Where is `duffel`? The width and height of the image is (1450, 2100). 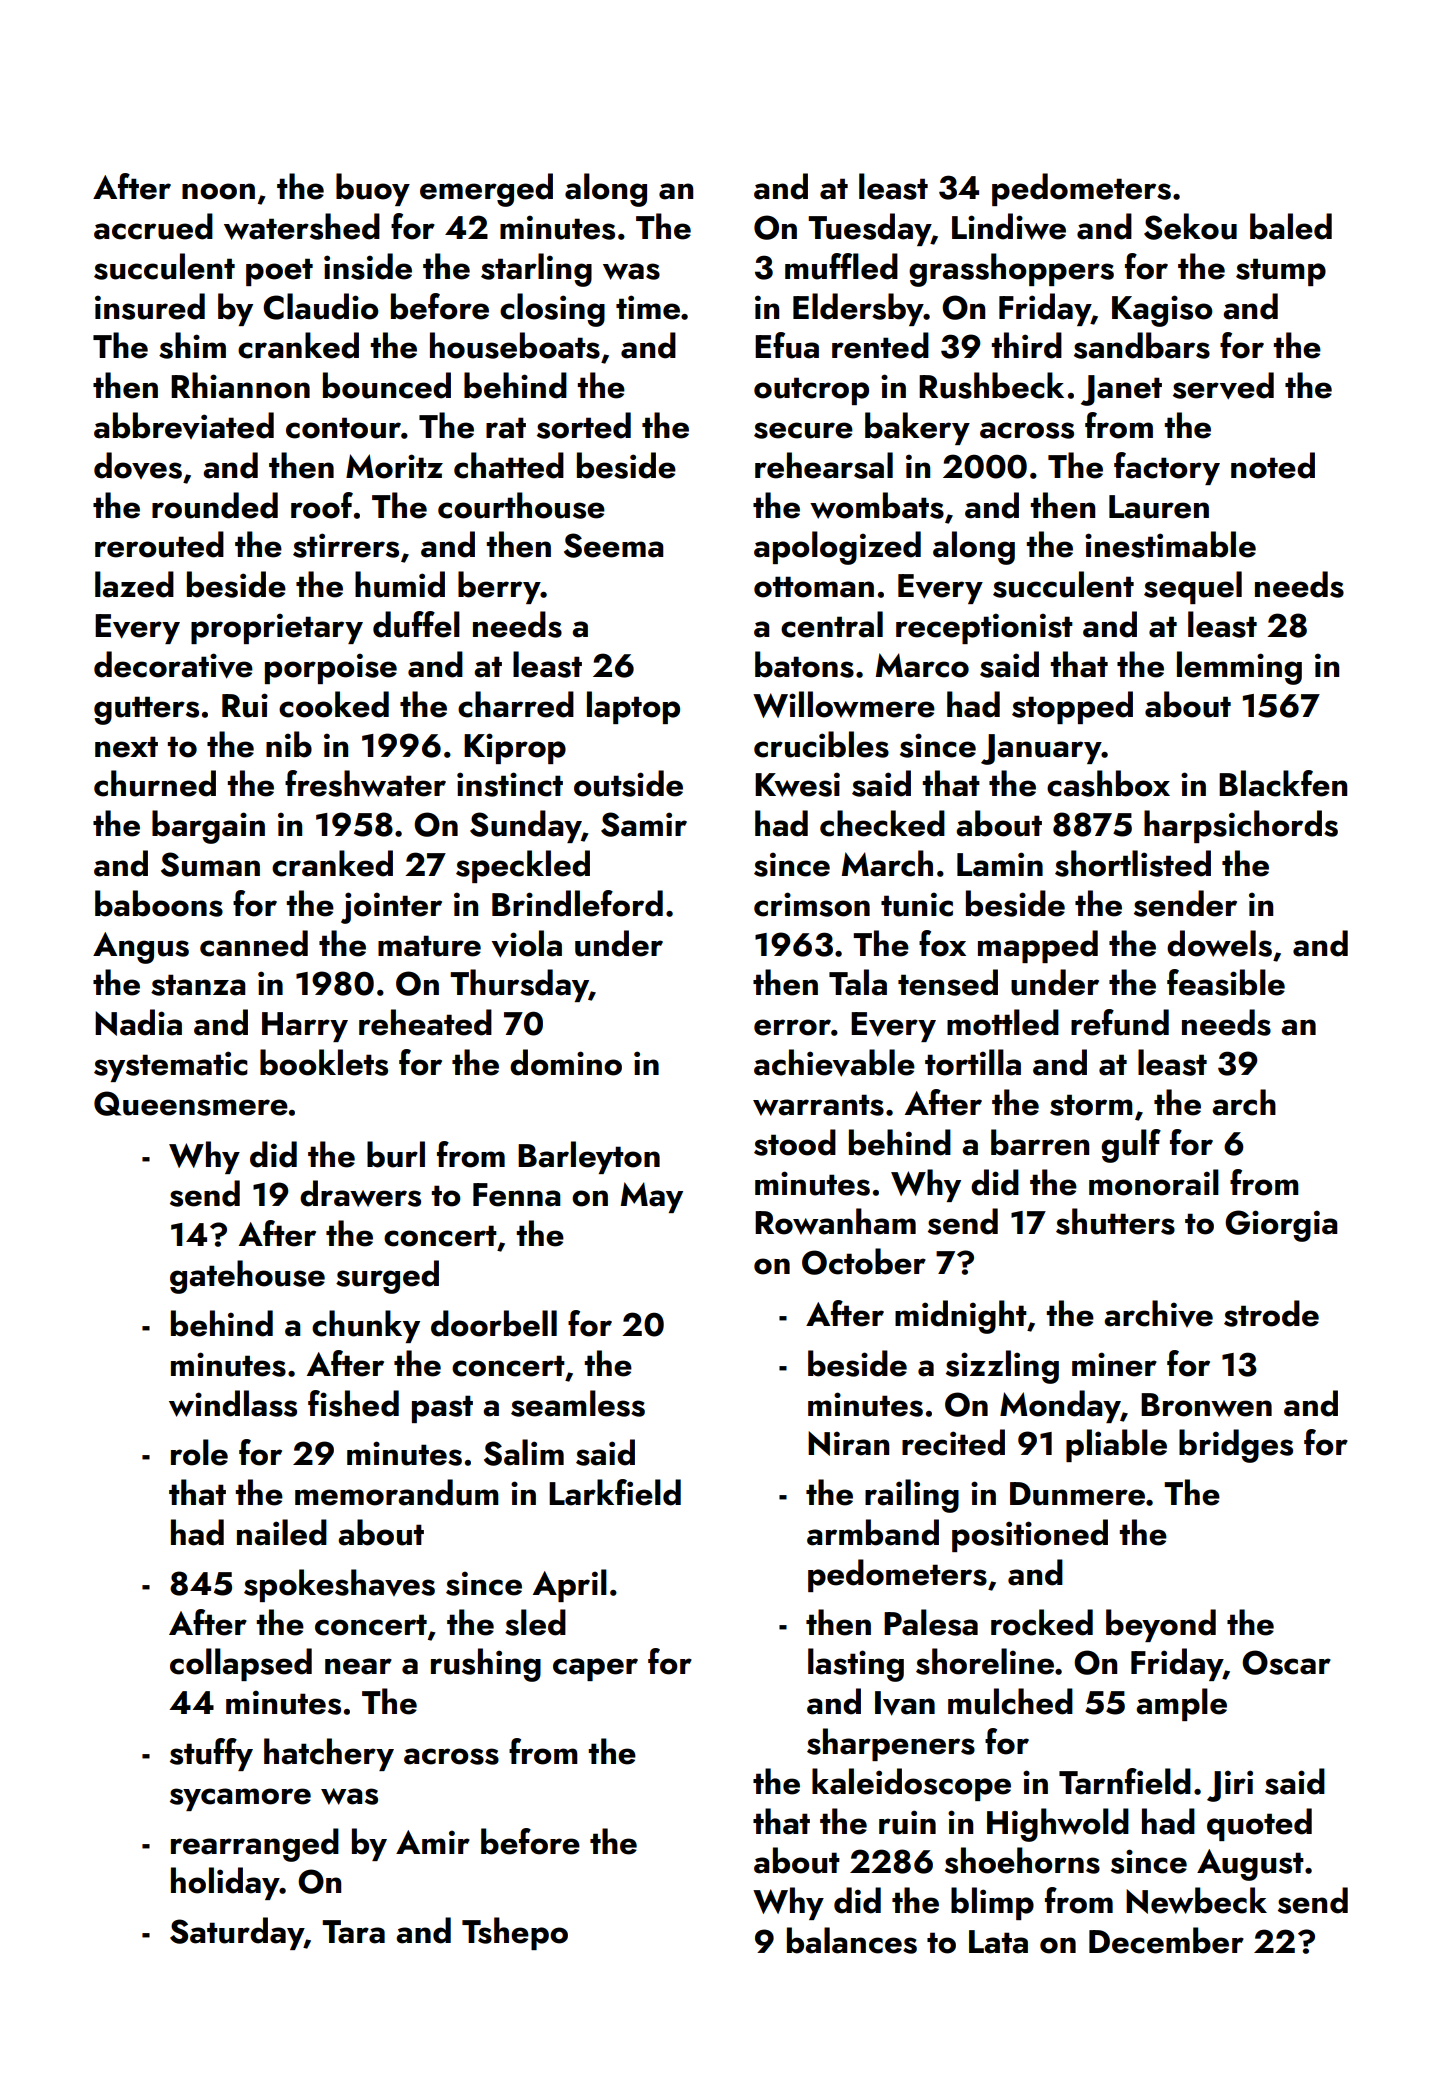
duffel is located at coordinates (416, 624).
